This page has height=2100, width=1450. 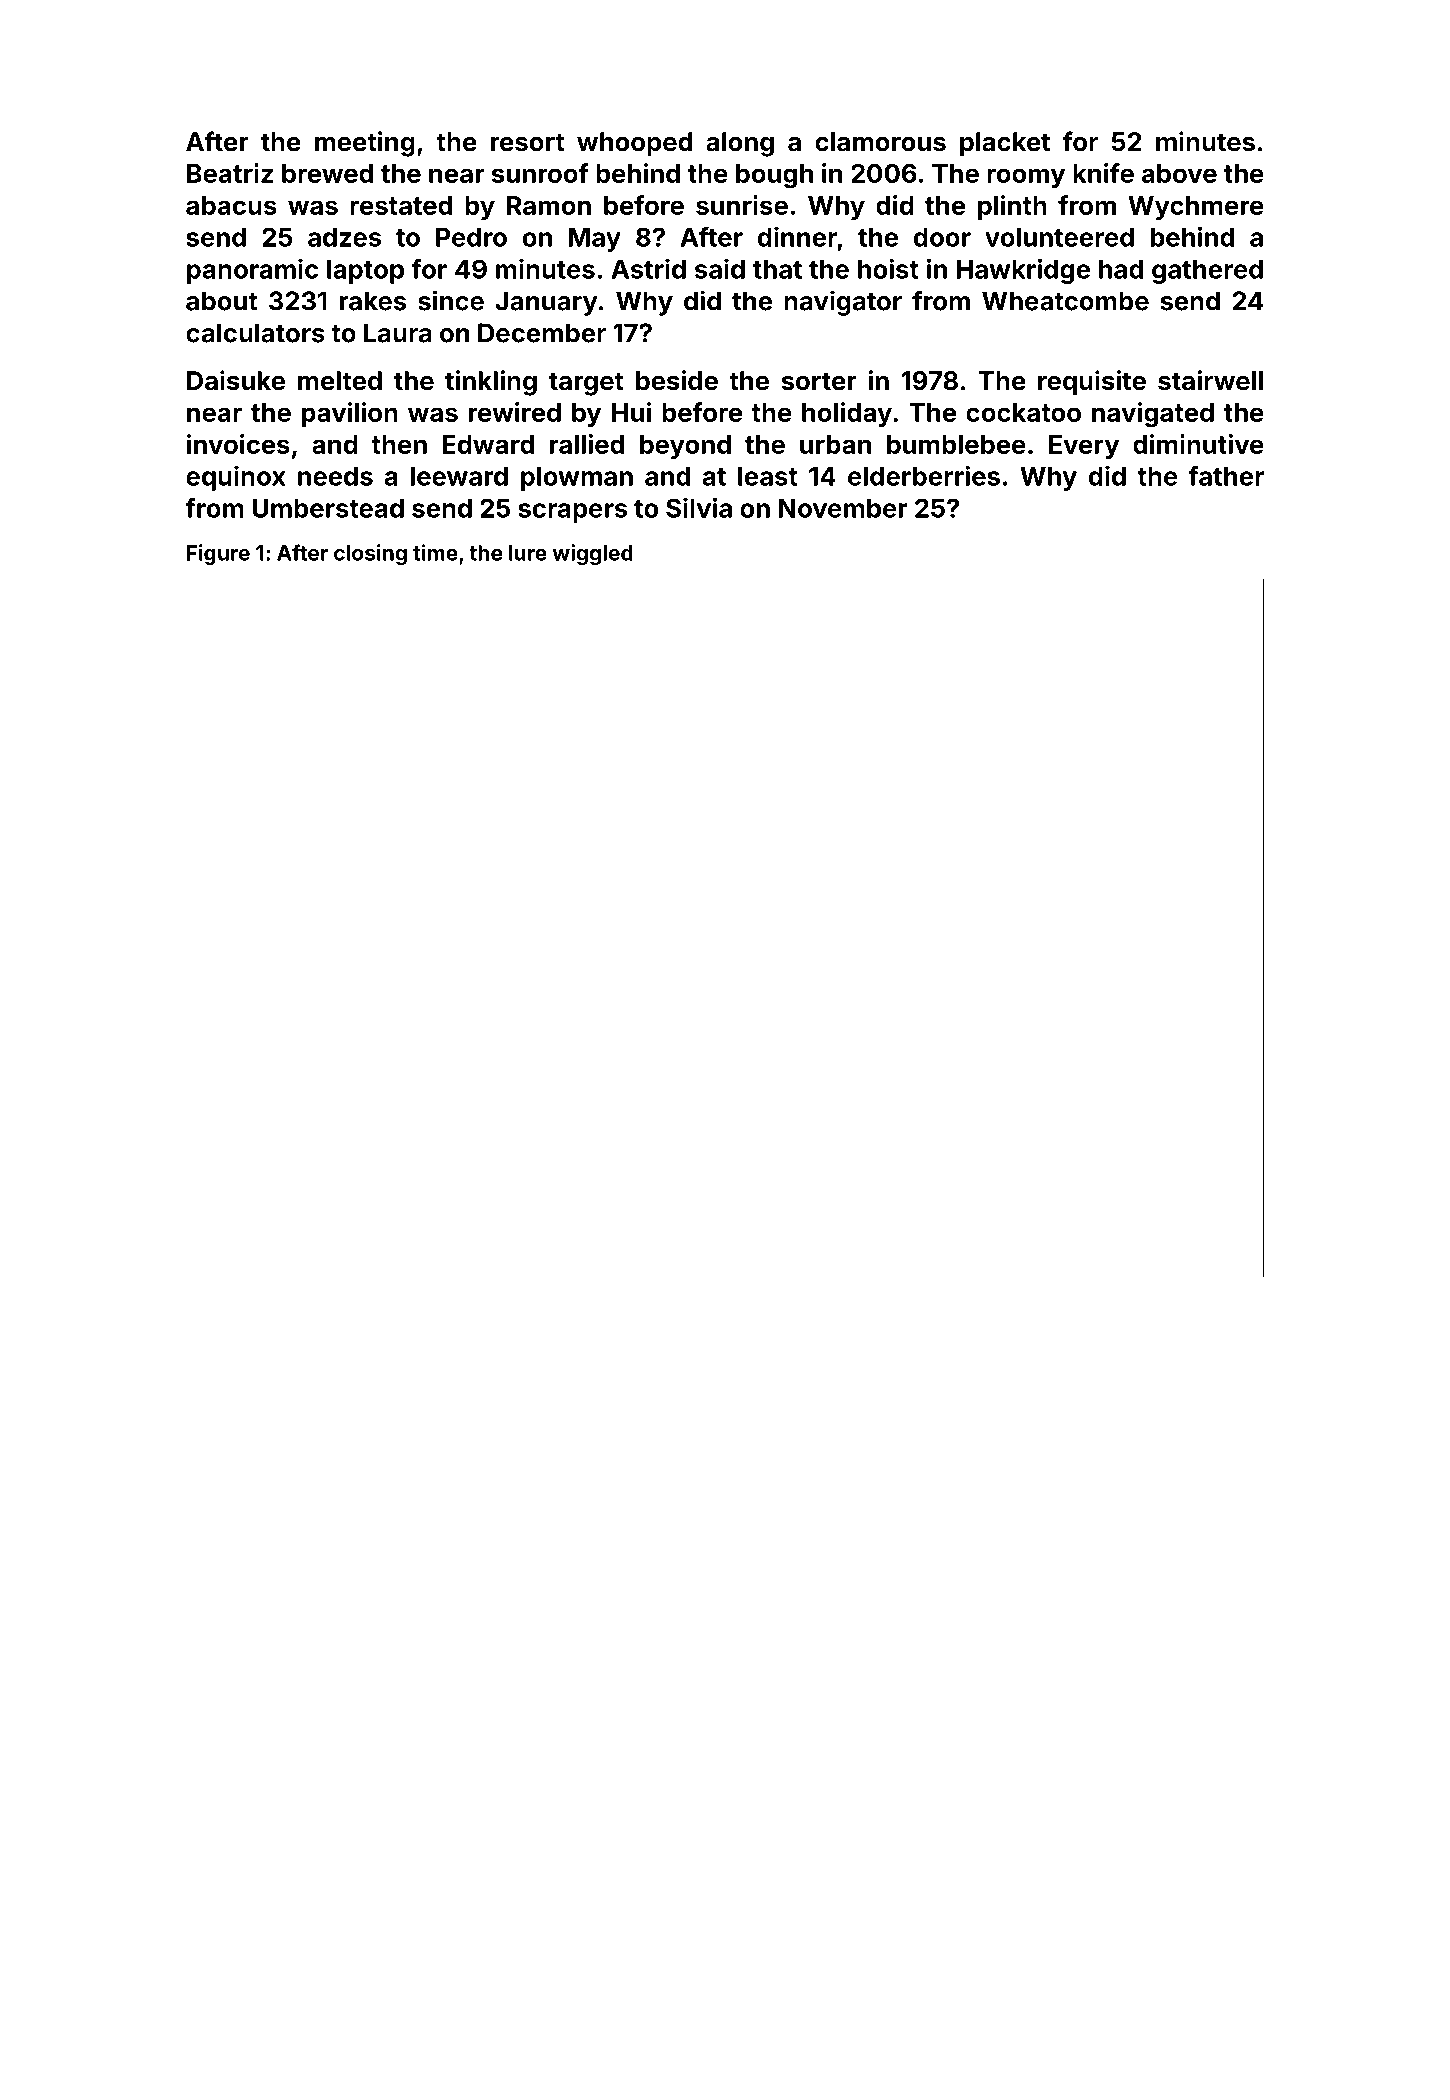 I want to click on above, so click(x=1179, y=173).
